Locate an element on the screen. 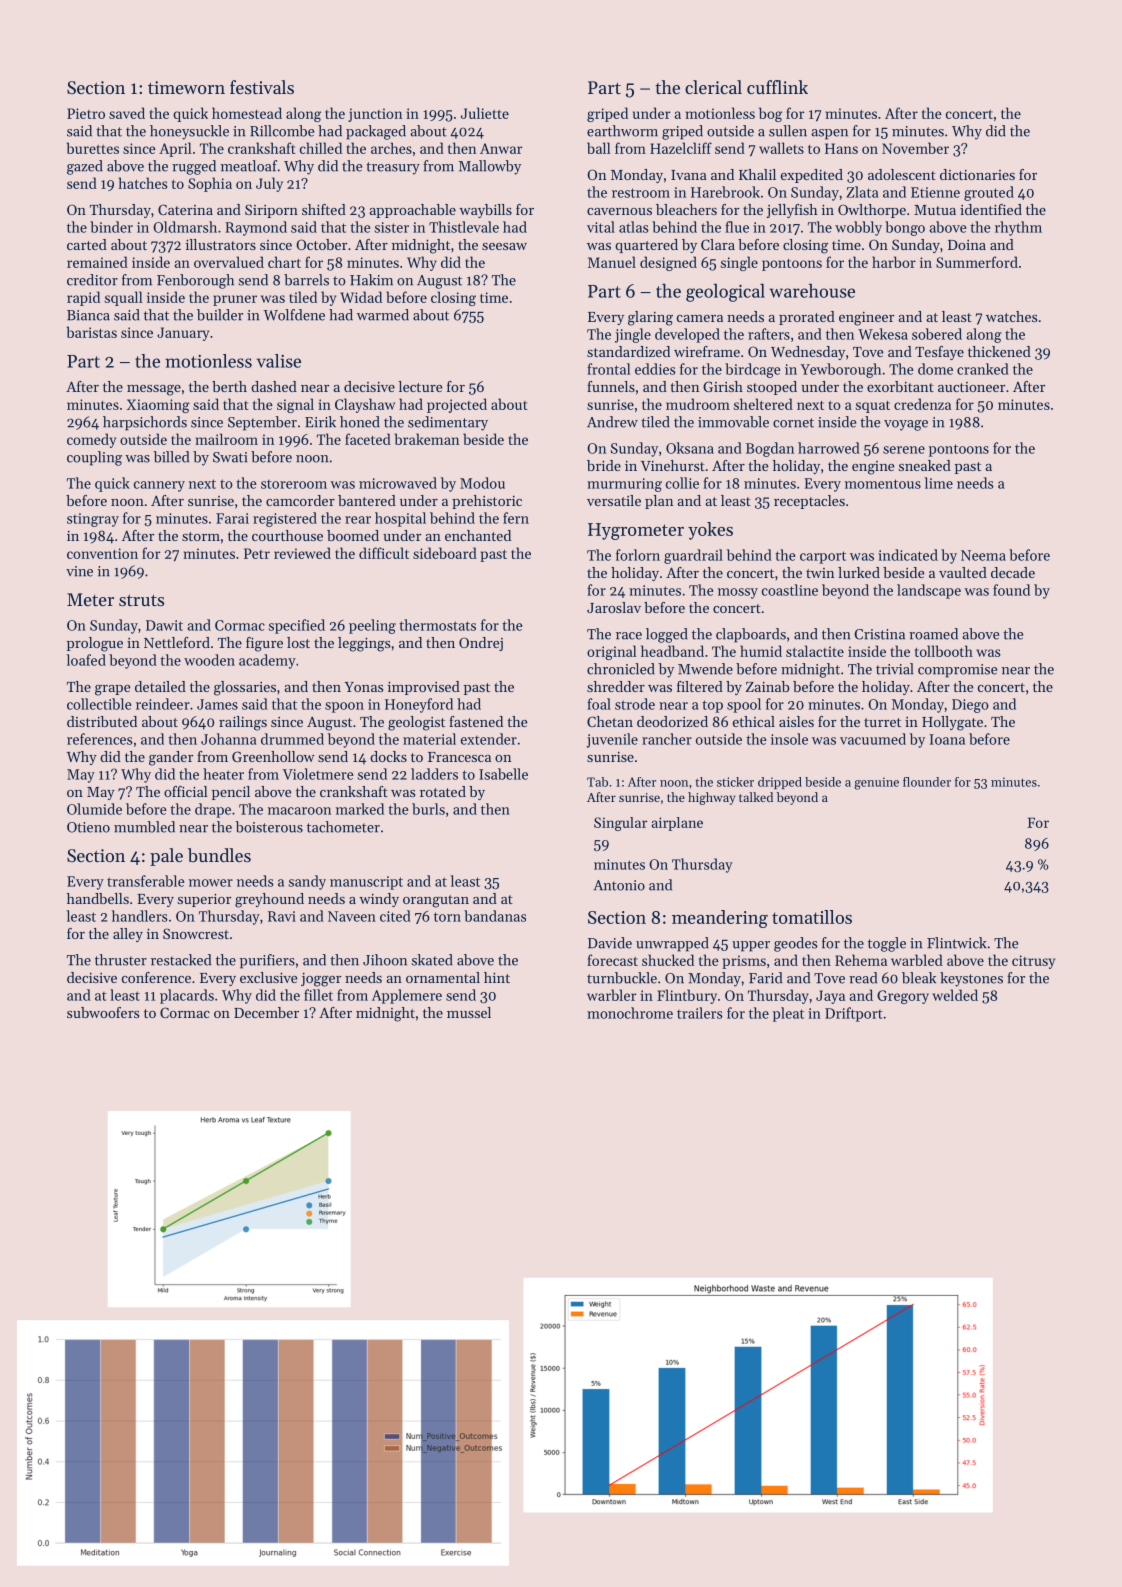 The width and height of the screenshot is (1122, 1587). indicated is located at coordinates (908, 555).
